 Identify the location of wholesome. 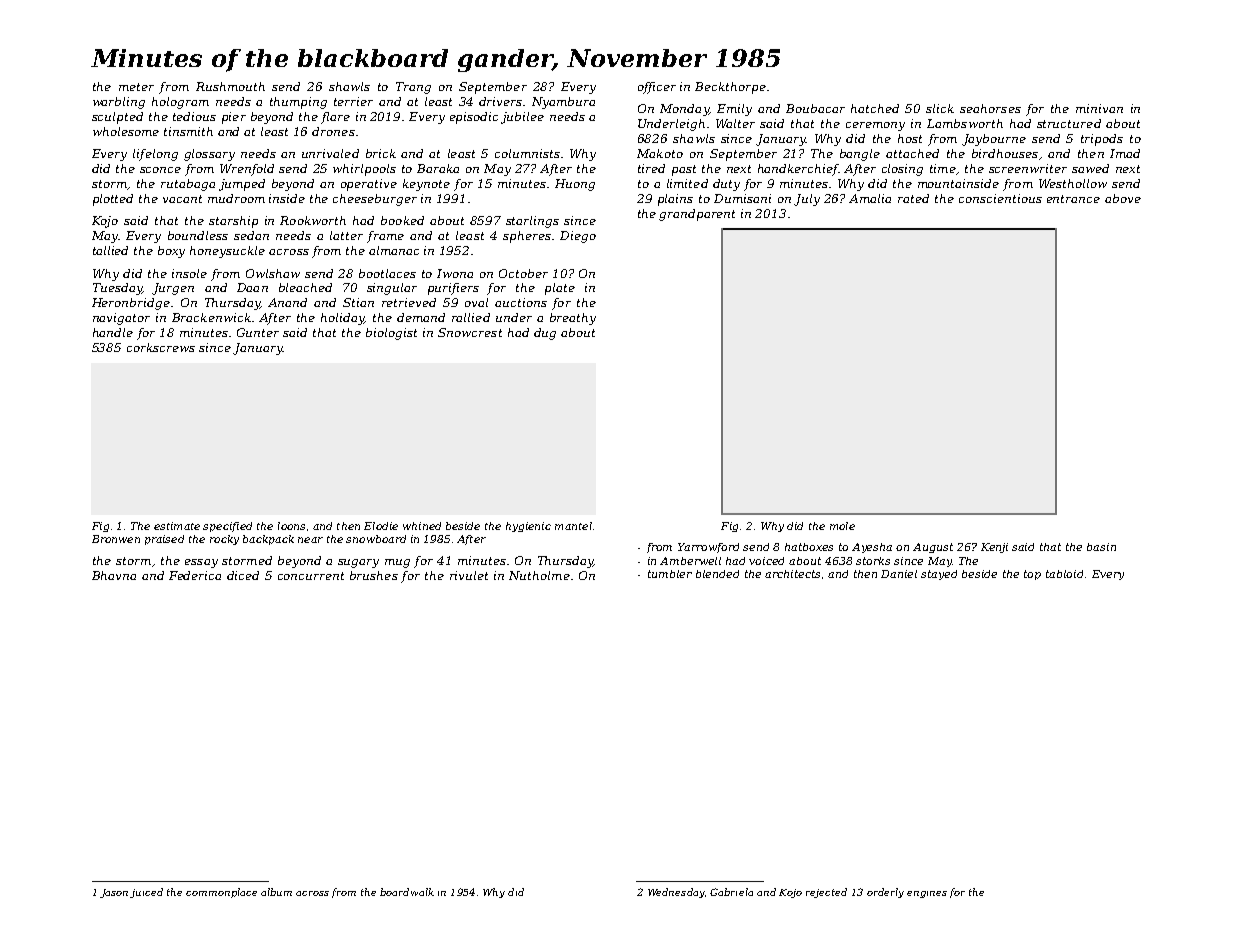
(126, 131).
